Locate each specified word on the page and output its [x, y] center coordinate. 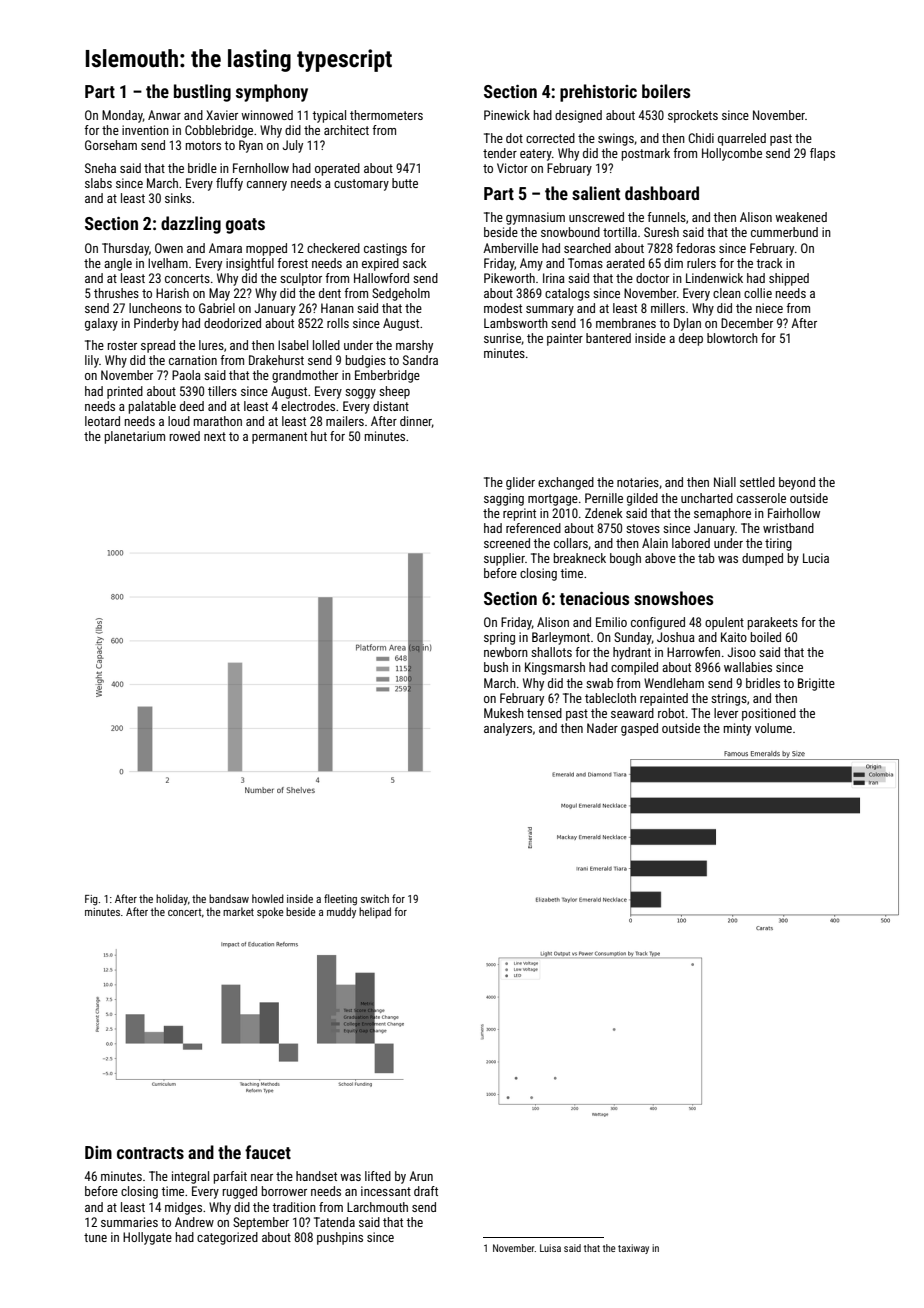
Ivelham [168, 263]
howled [268, 898]
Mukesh [504, 713]
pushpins [340, 1238]
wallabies [748, 667]
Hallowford [381, 278]
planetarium [135, 437]
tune [95, 1237]
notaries [638, 482]
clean [727, 293]
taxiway [633, 1249]
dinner [416, 422]
